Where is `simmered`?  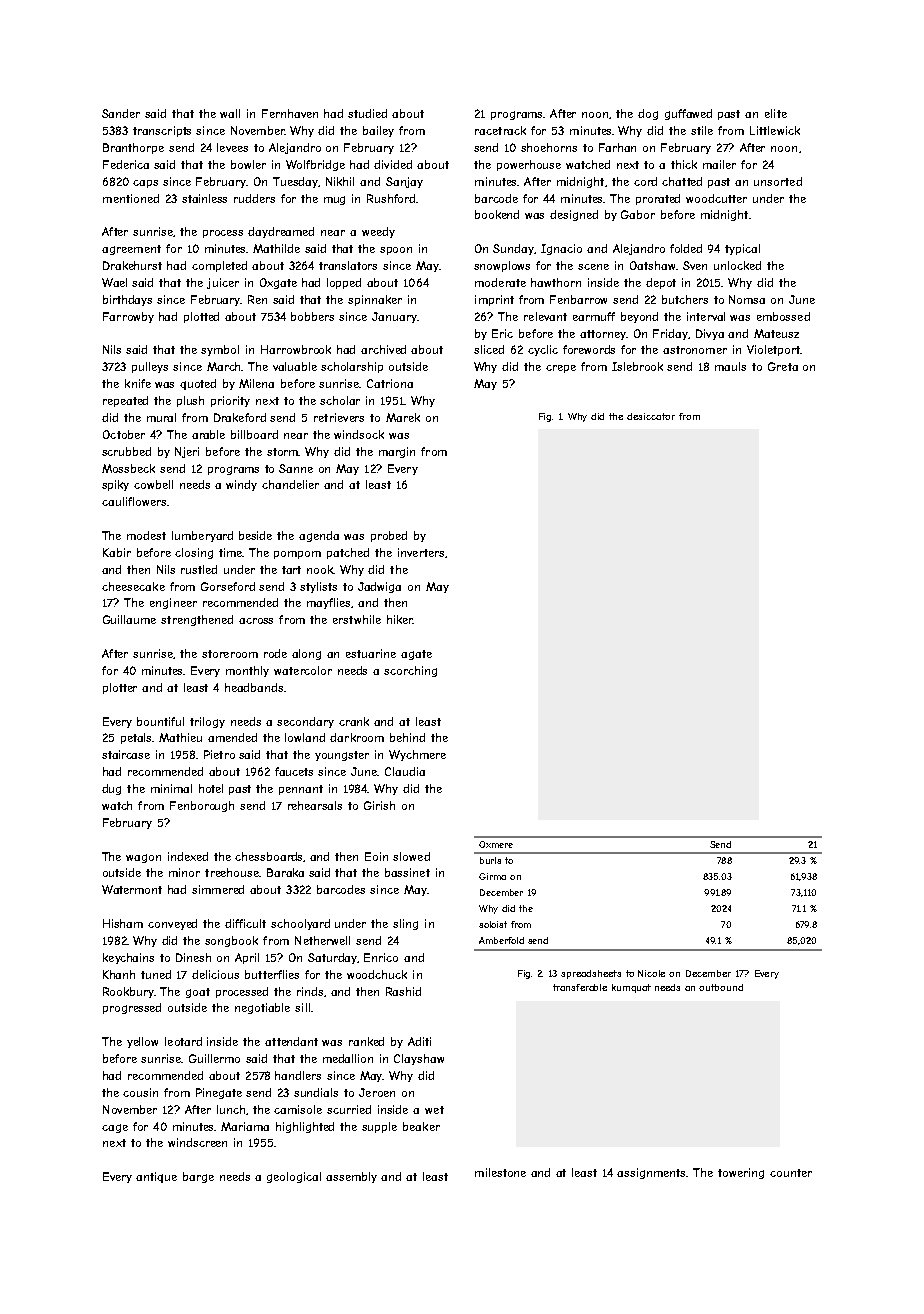 simmered is located at coordinates (218, 889).
